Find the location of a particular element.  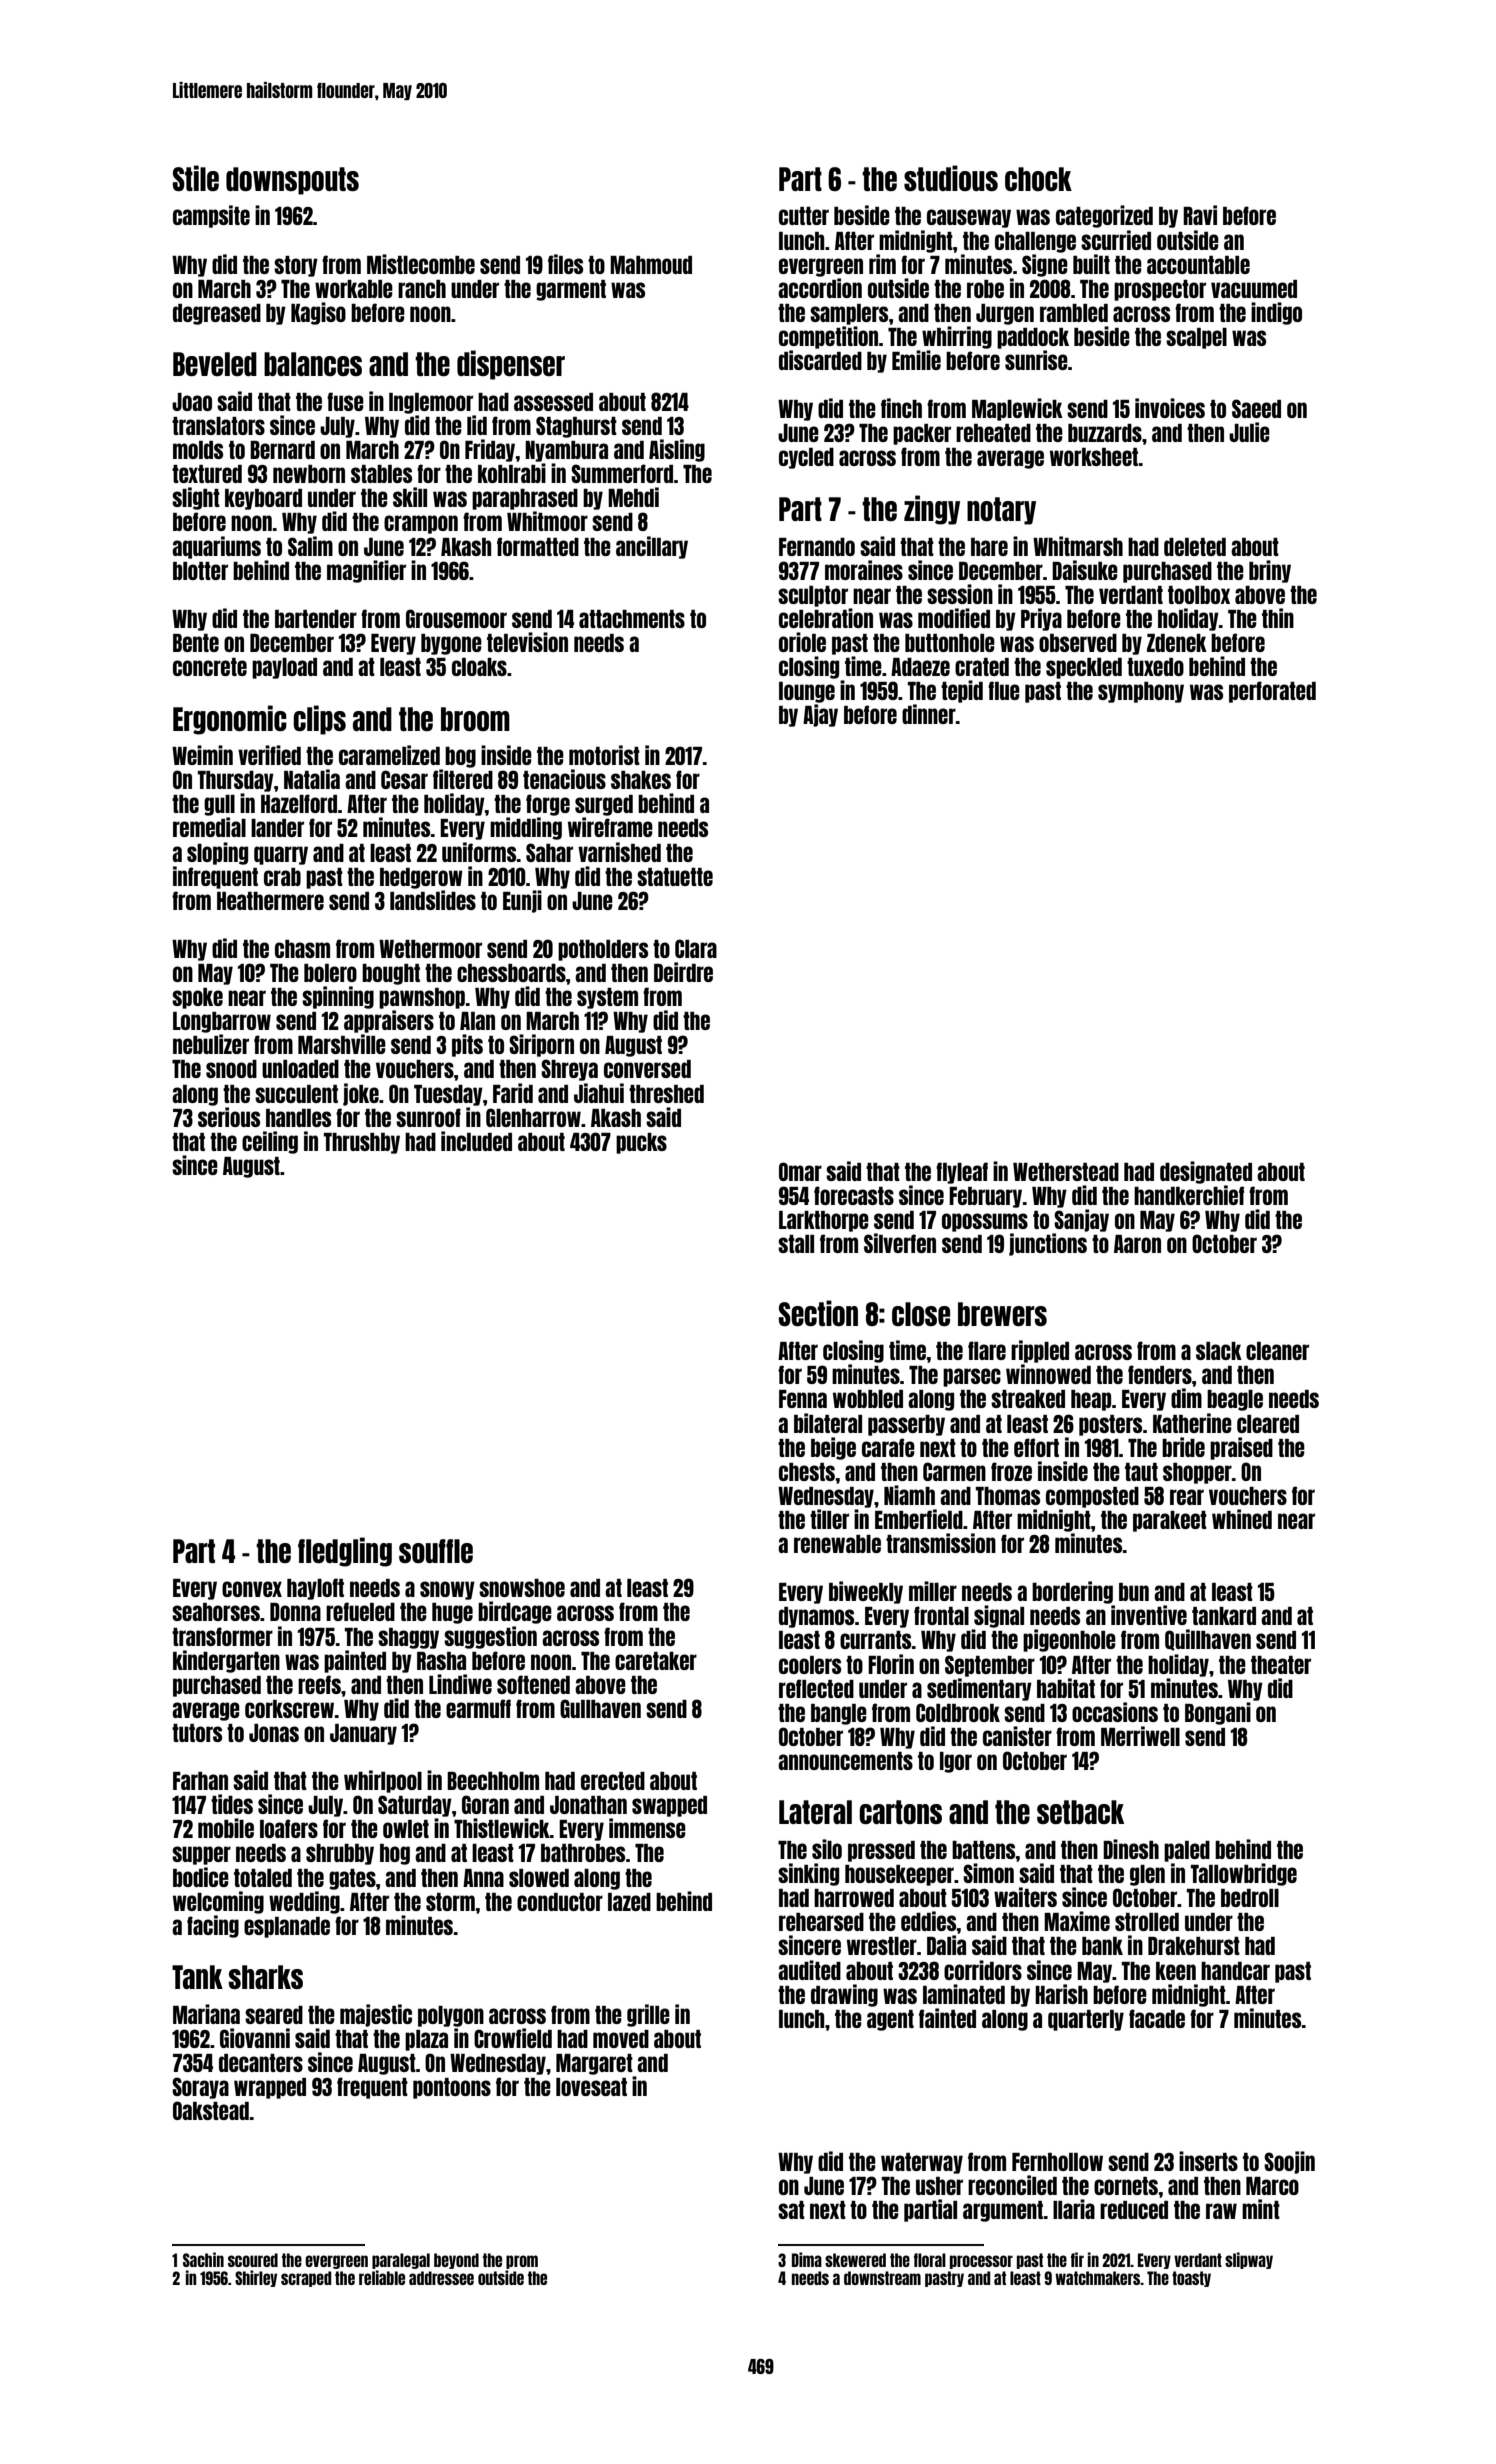

Ravi is located at coordinates (1200, 215).
